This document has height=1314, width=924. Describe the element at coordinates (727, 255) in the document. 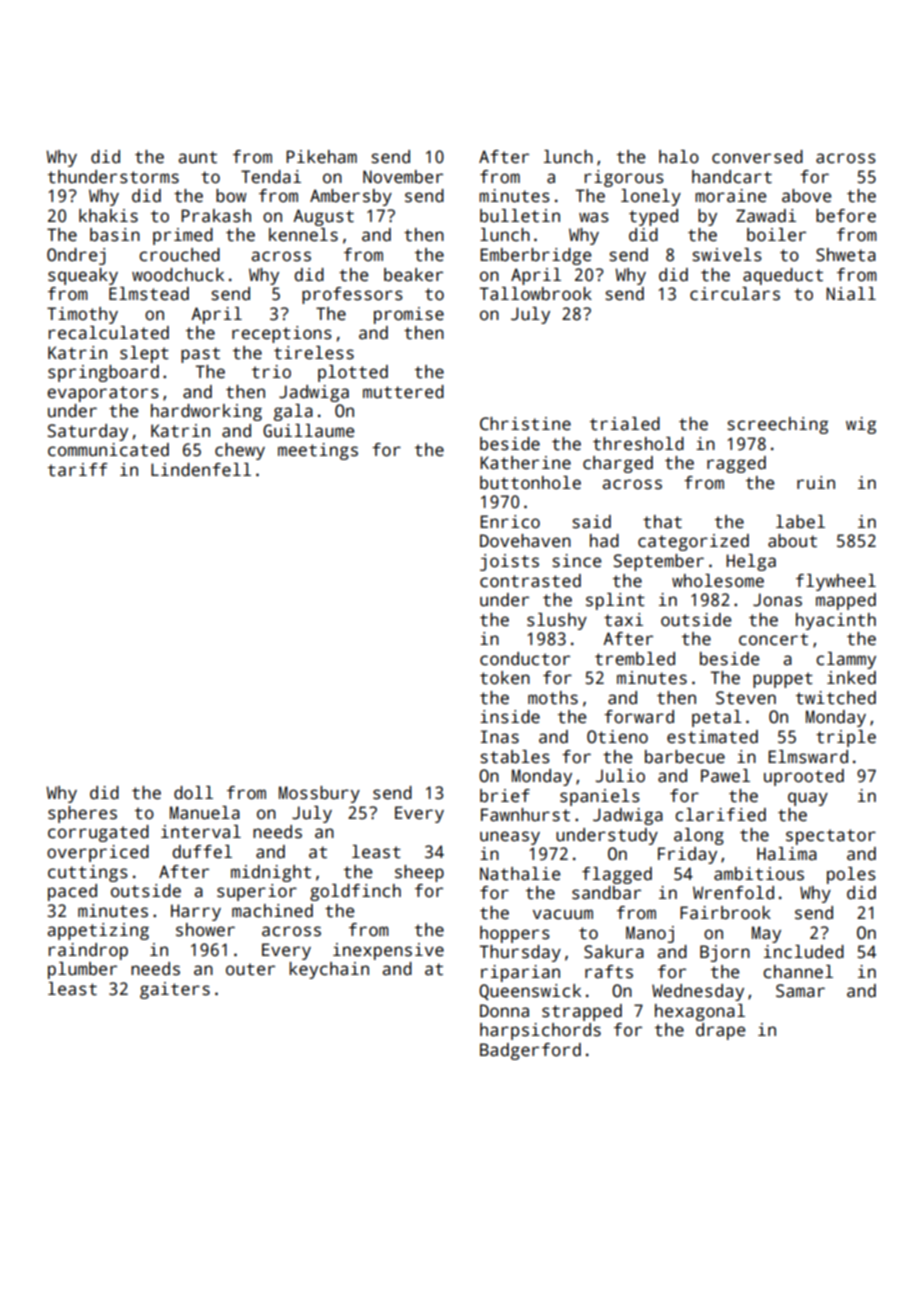

I see `swivels` at that location.
